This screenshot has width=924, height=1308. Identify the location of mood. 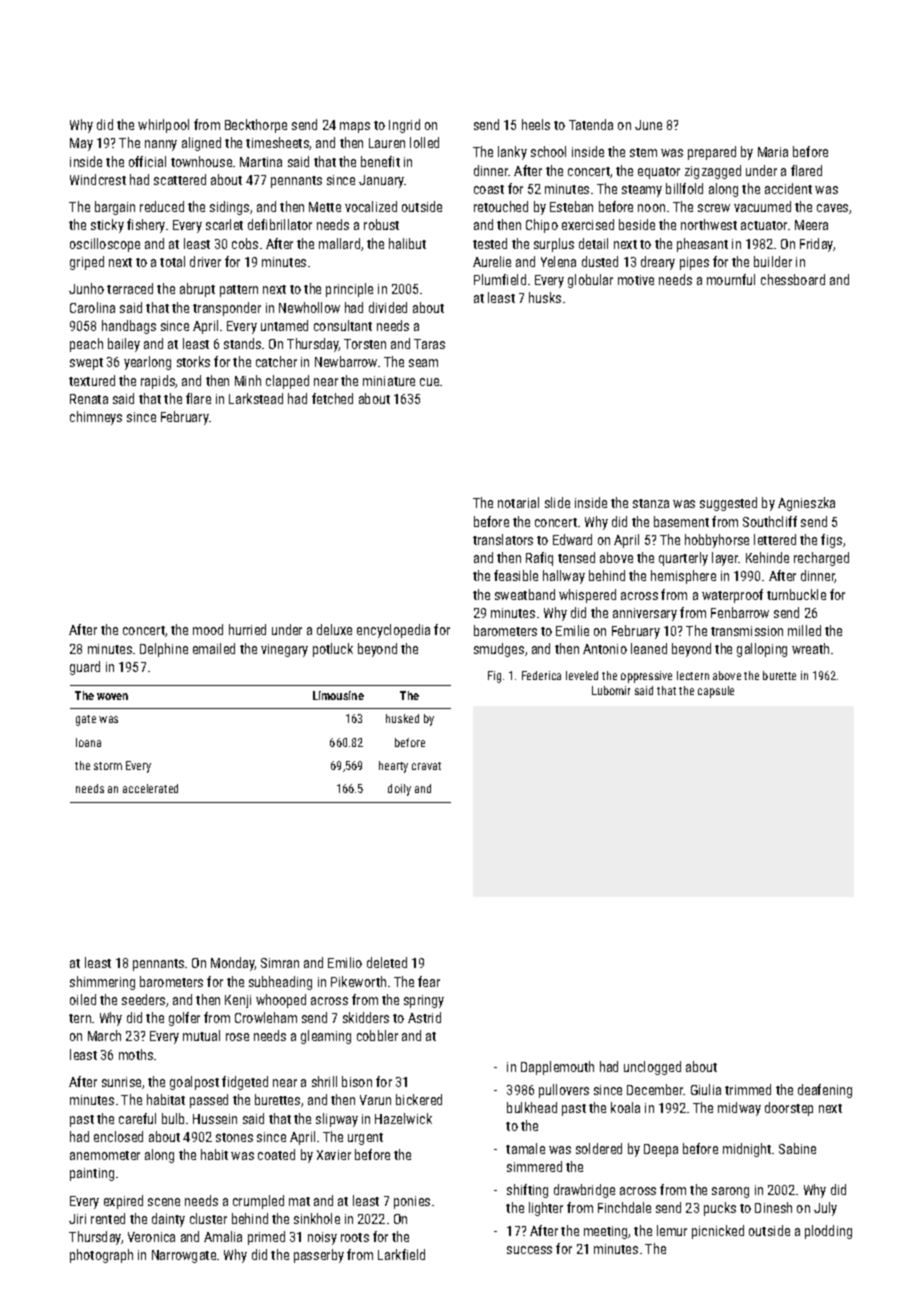
(208, 629).
